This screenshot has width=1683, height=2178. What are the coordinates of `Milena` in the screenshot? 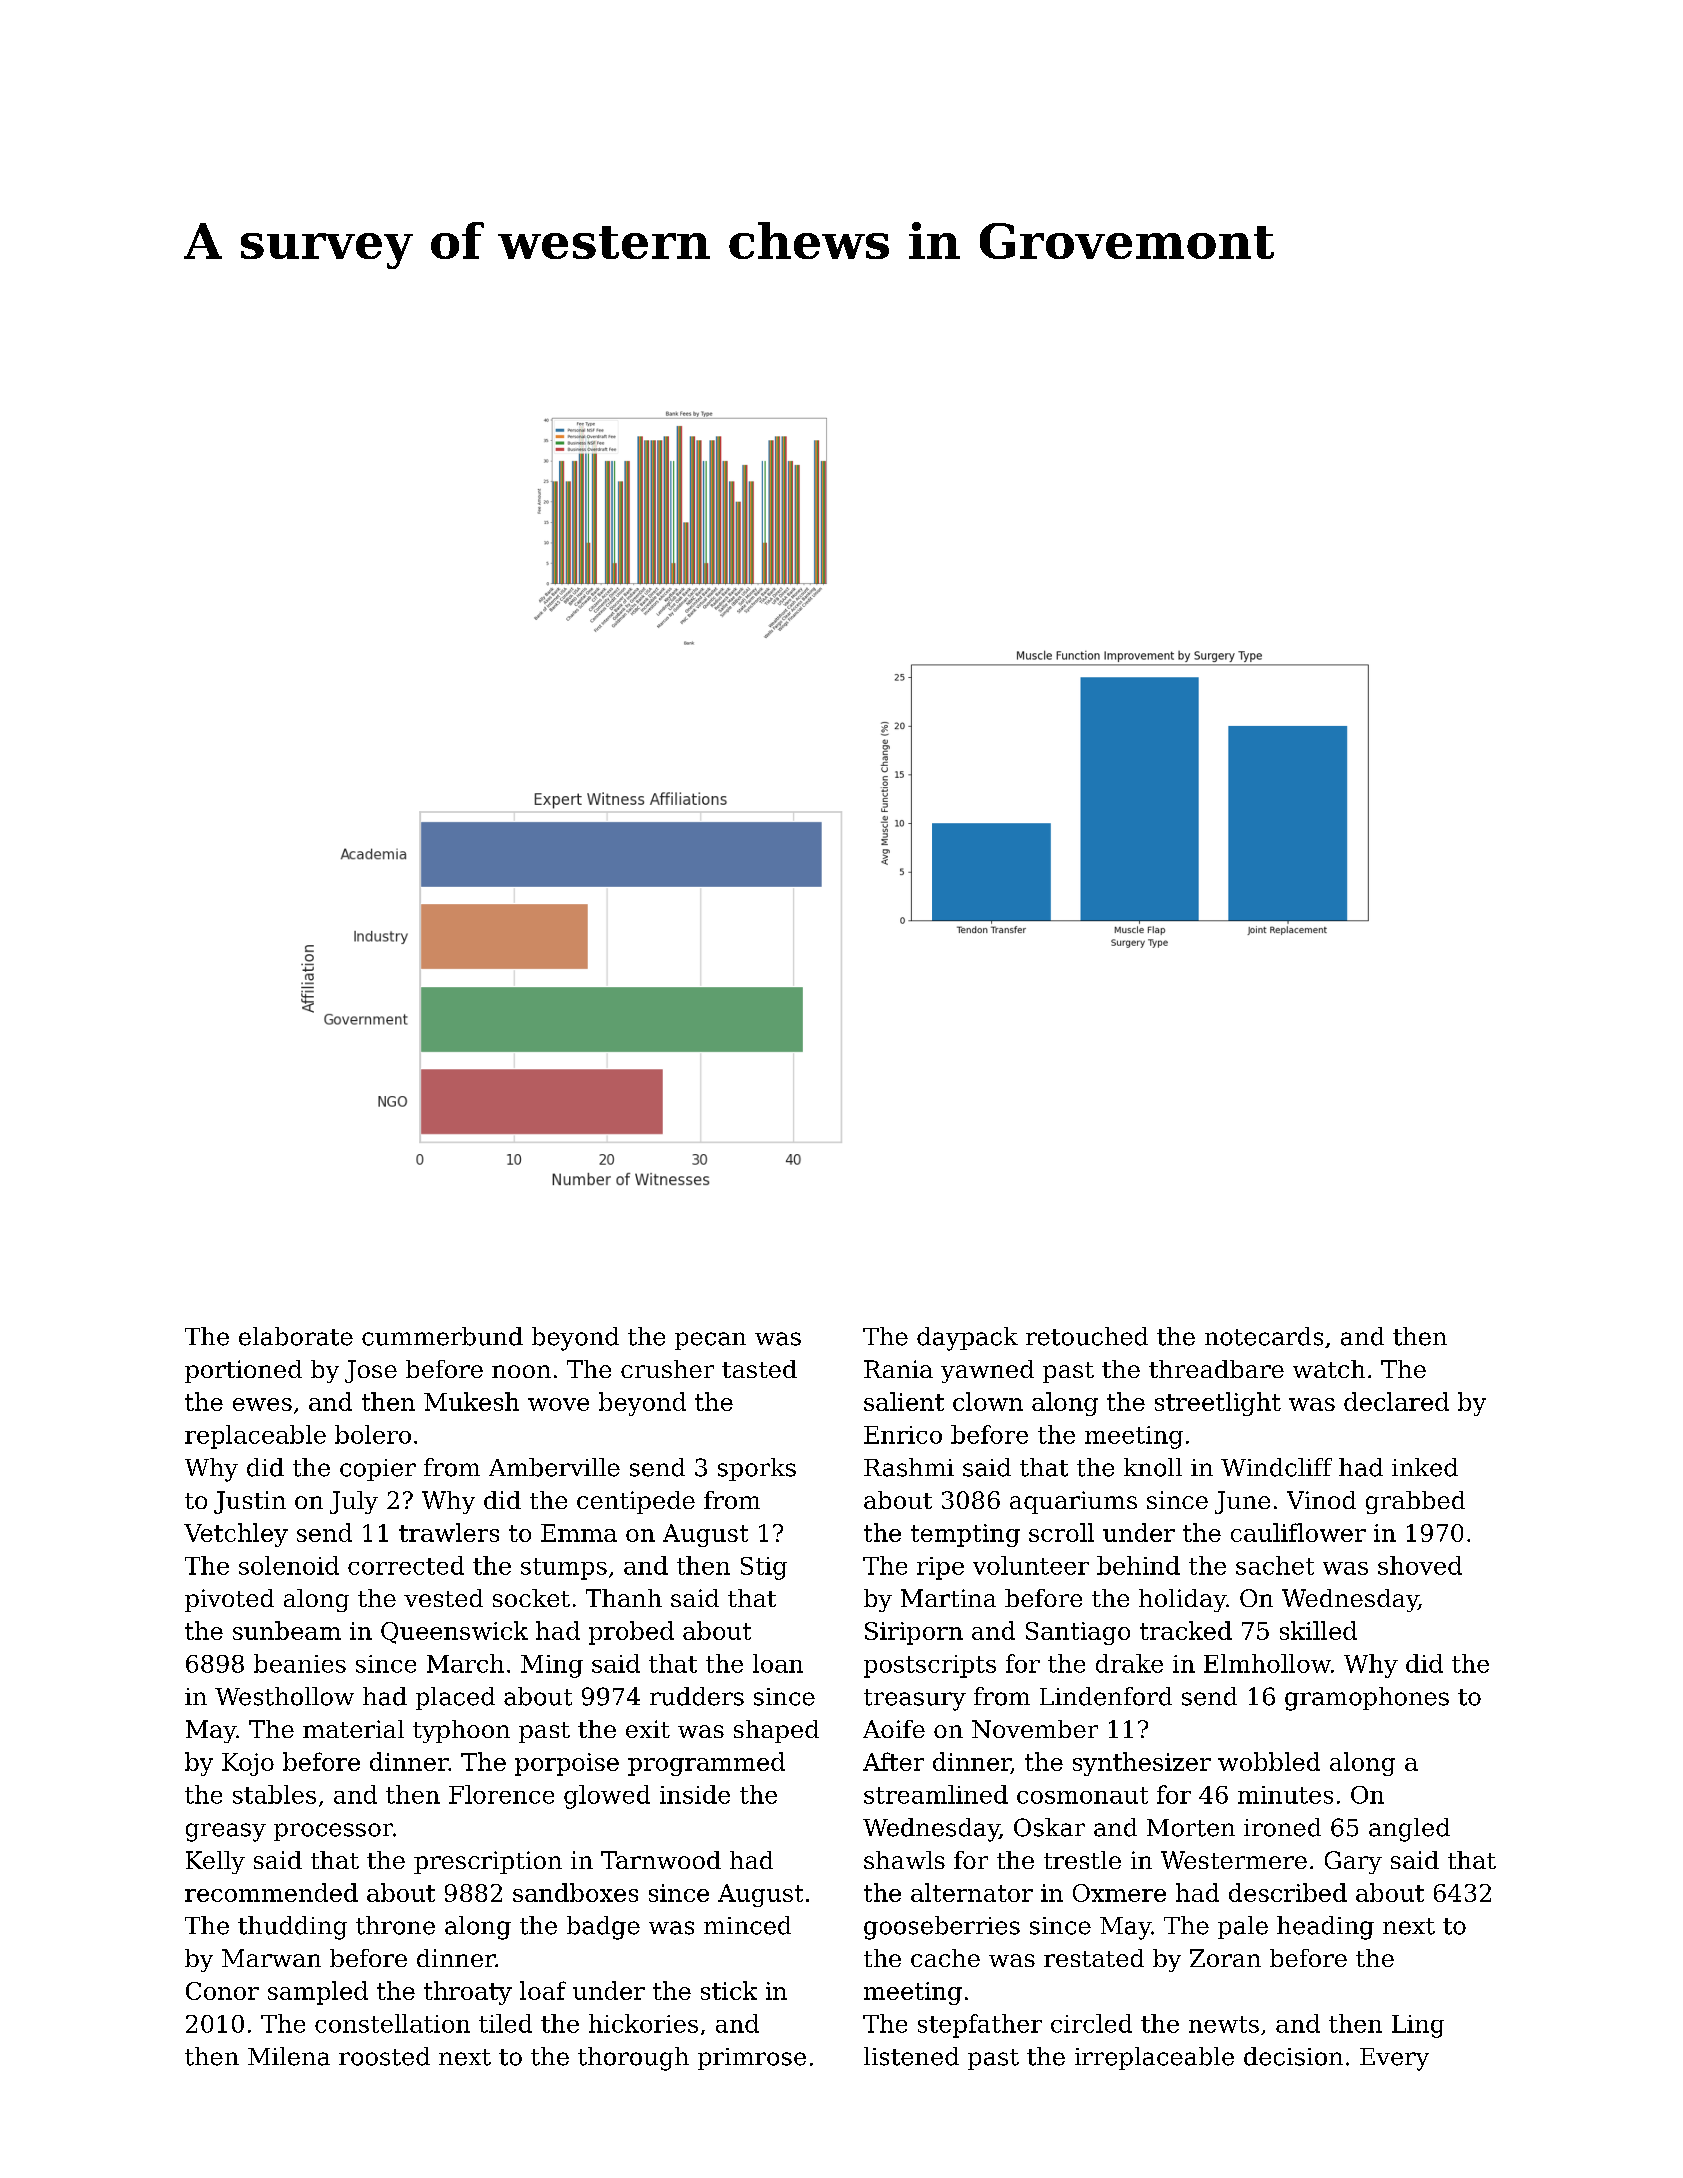 It's located at (289, 2056).
